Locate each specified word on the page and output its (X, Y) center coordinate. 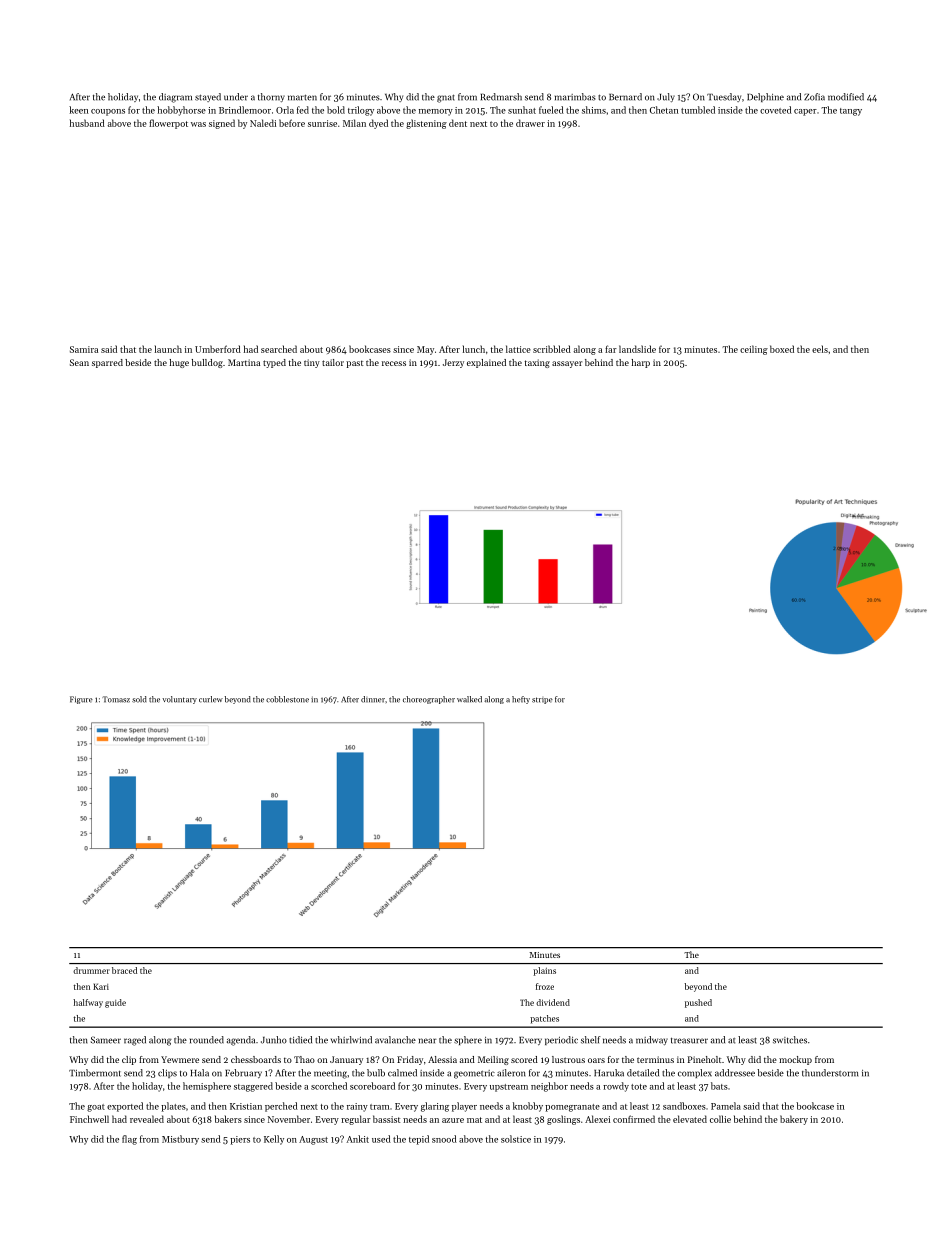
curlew (211, 699)
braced (124, 970)
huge (179, 363)
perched (281, 1107)
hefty (521, 700)
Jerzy (453, 363)
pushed (698, 1003)
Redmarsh (501, 97)
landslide (637, 349)
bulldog (207, 363)
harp (640, 363)
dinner (373, 699)
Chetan (664, 110)
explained (486, 363)
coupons (108, 112)
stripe (542, 700)
